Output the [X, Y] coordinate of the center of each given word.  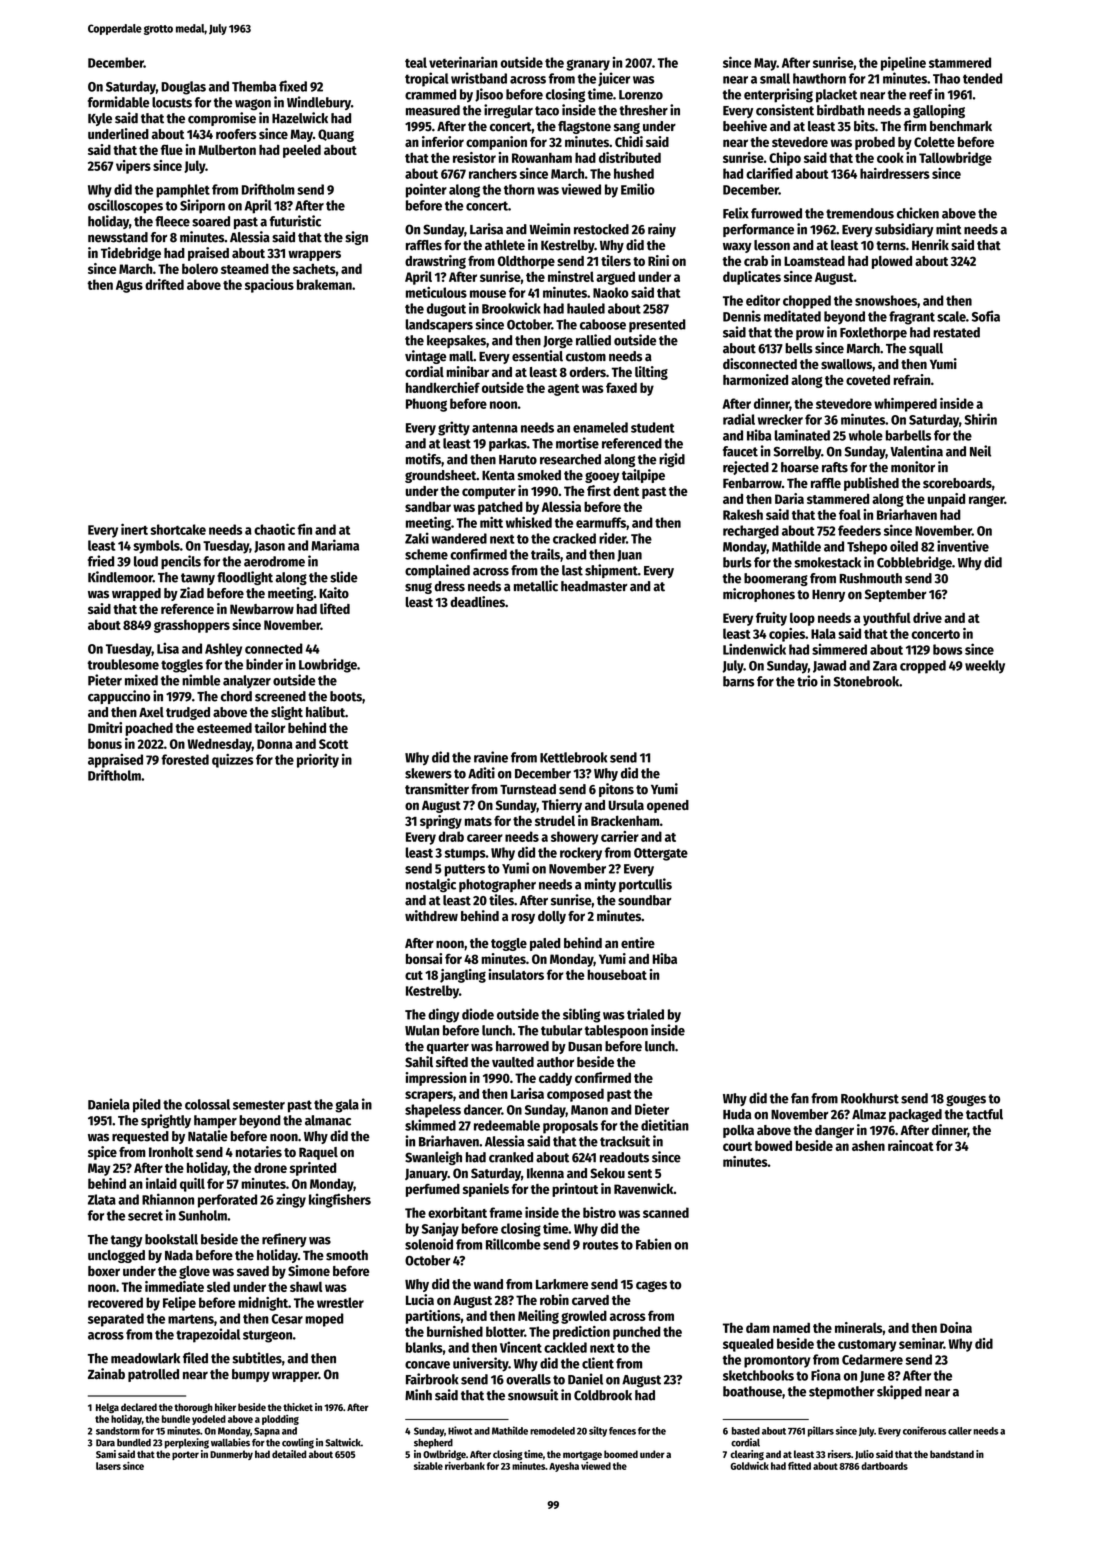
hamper [215, 1121]
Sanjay [440, 1229]
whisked [529, 522]
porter [185, 1455]
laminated [802, 435]
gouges [966, 1100]
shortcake [178, 529]
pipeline [903, 63]
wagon [253, 104]
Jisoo [489, 95]
